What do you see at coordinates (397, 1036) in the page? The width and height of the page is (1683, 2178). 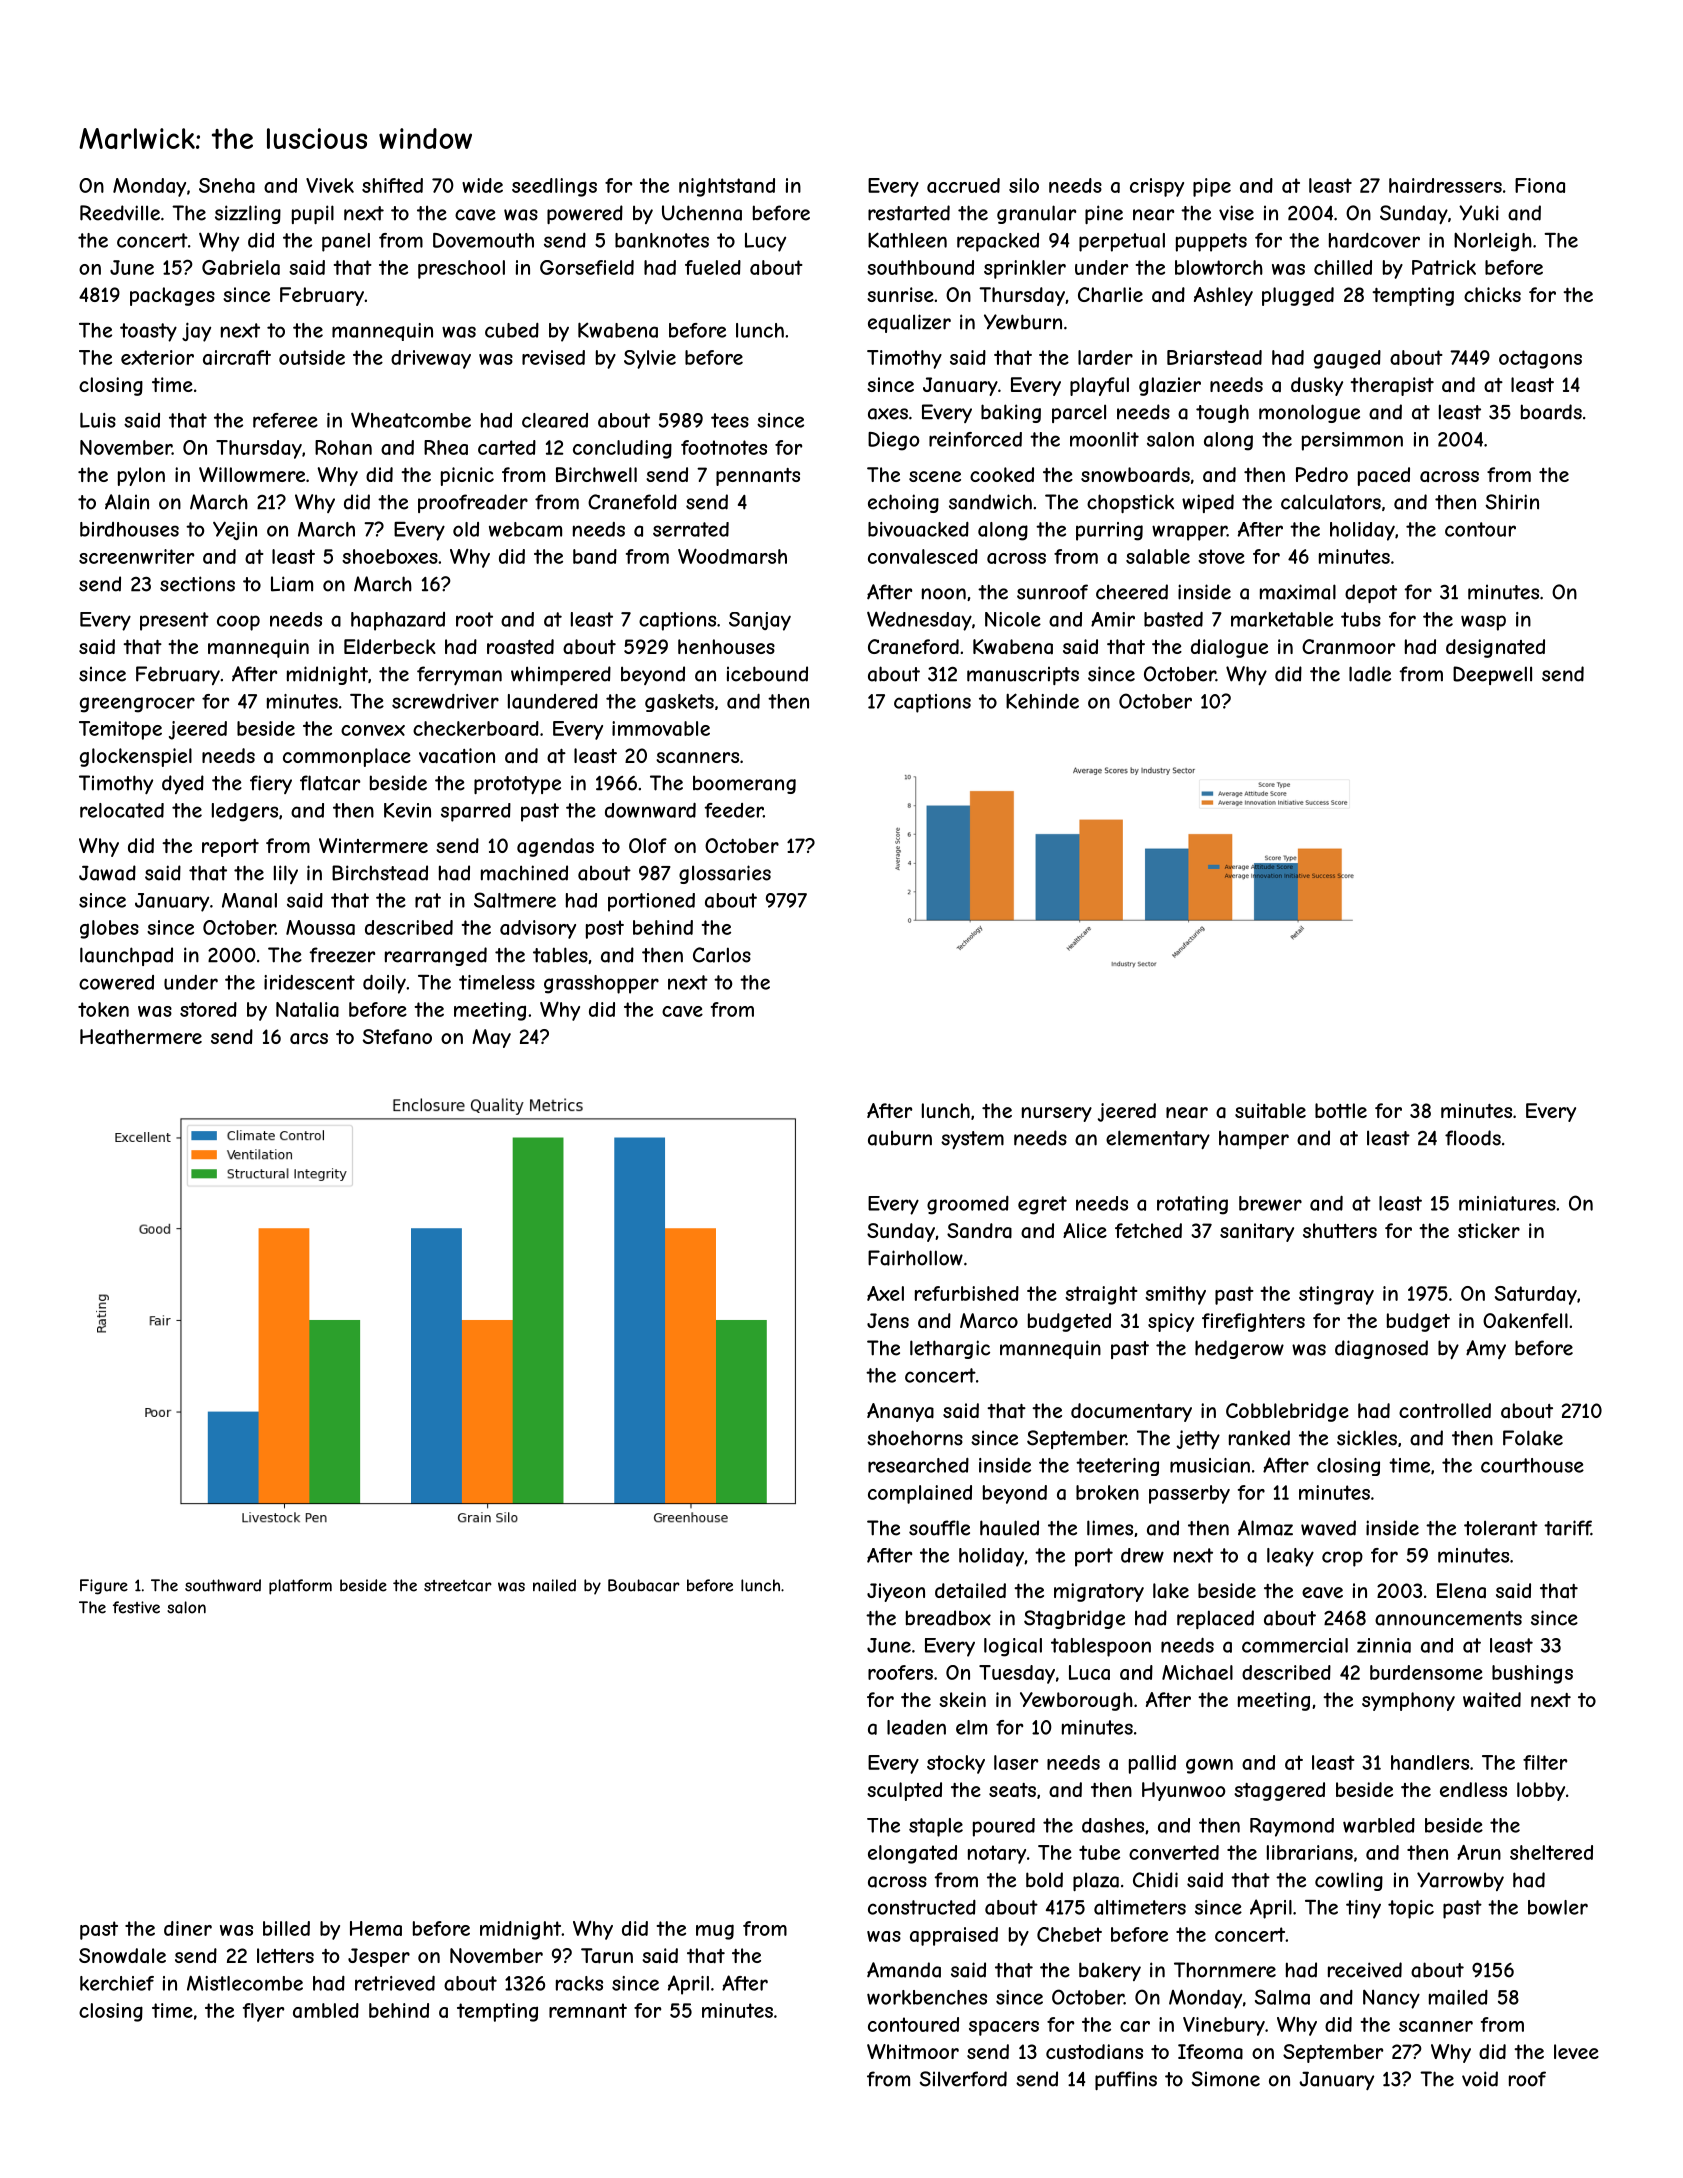 I see `Stefano` at bounding box center [397, 1036].
